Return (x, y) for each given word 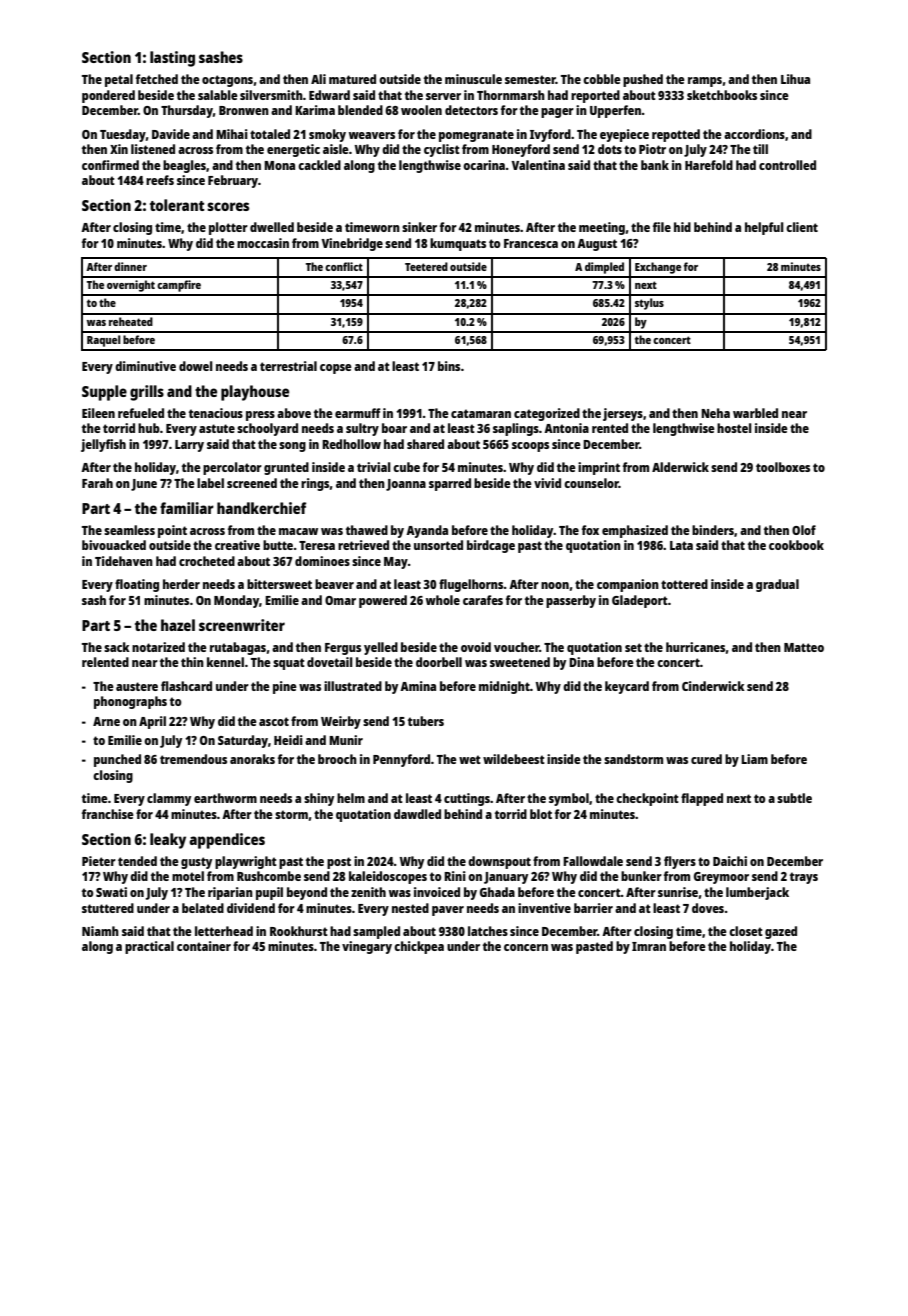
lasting (172, 59)
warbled (755, 413)
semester (530, 79)
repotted (676, 135)
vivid (547, 483)
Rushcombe (269, 876)
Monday (236, 601)
